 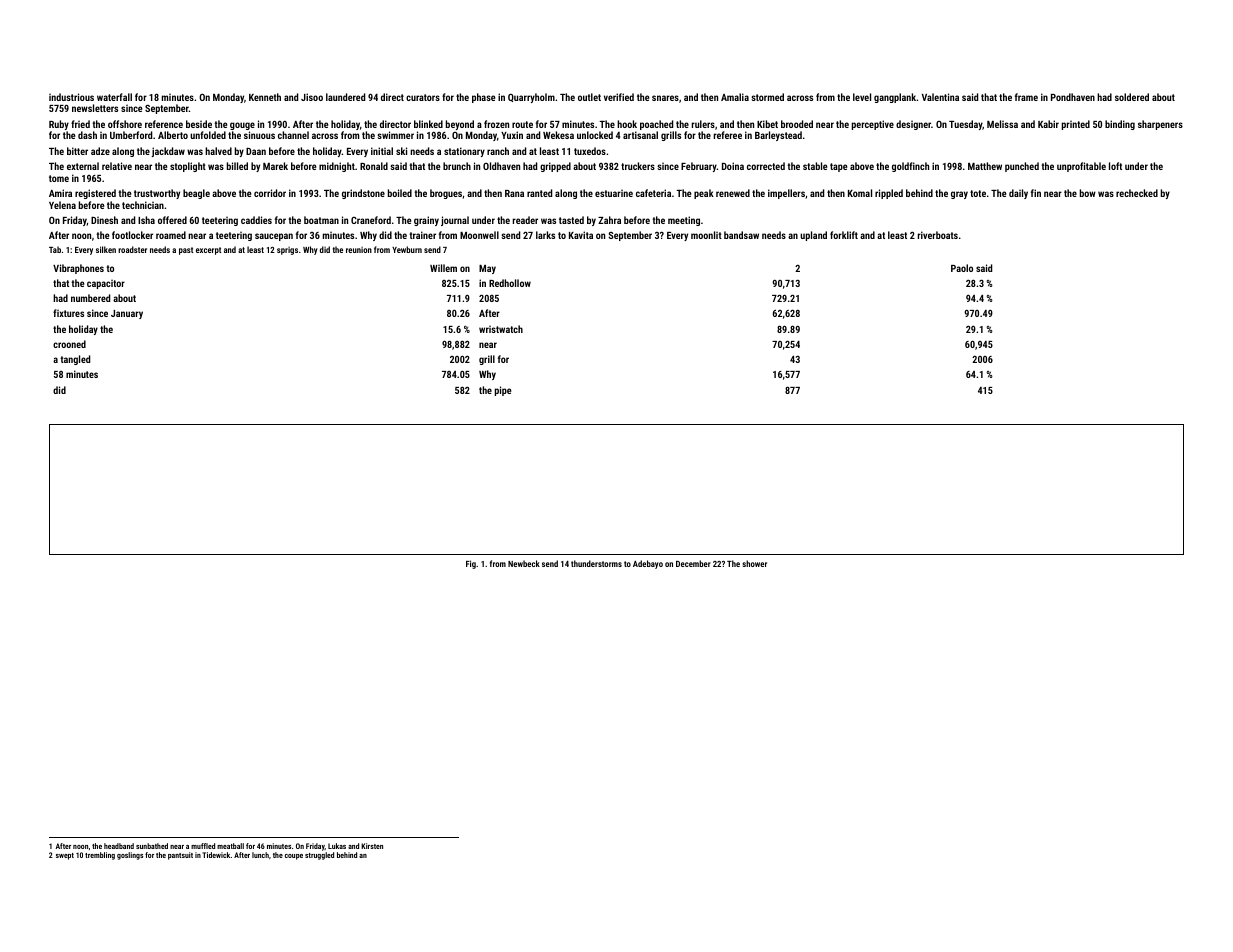 What do you see at coordinates (457, 166) in the screenshot?
I see `brunch` at bounding box center [457, 166].
